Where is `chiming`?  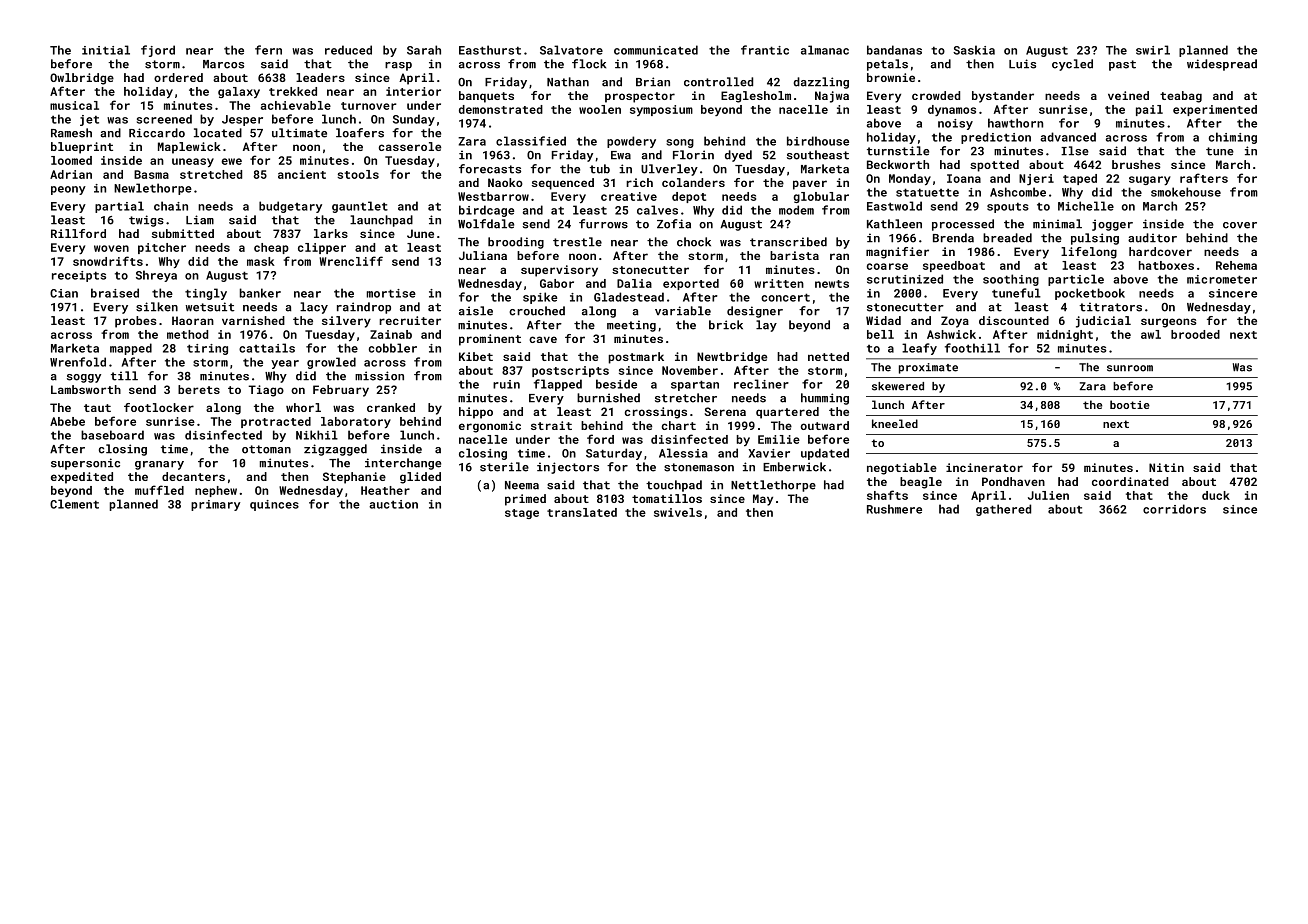
chiming is located at coordinates (1233, 138).
